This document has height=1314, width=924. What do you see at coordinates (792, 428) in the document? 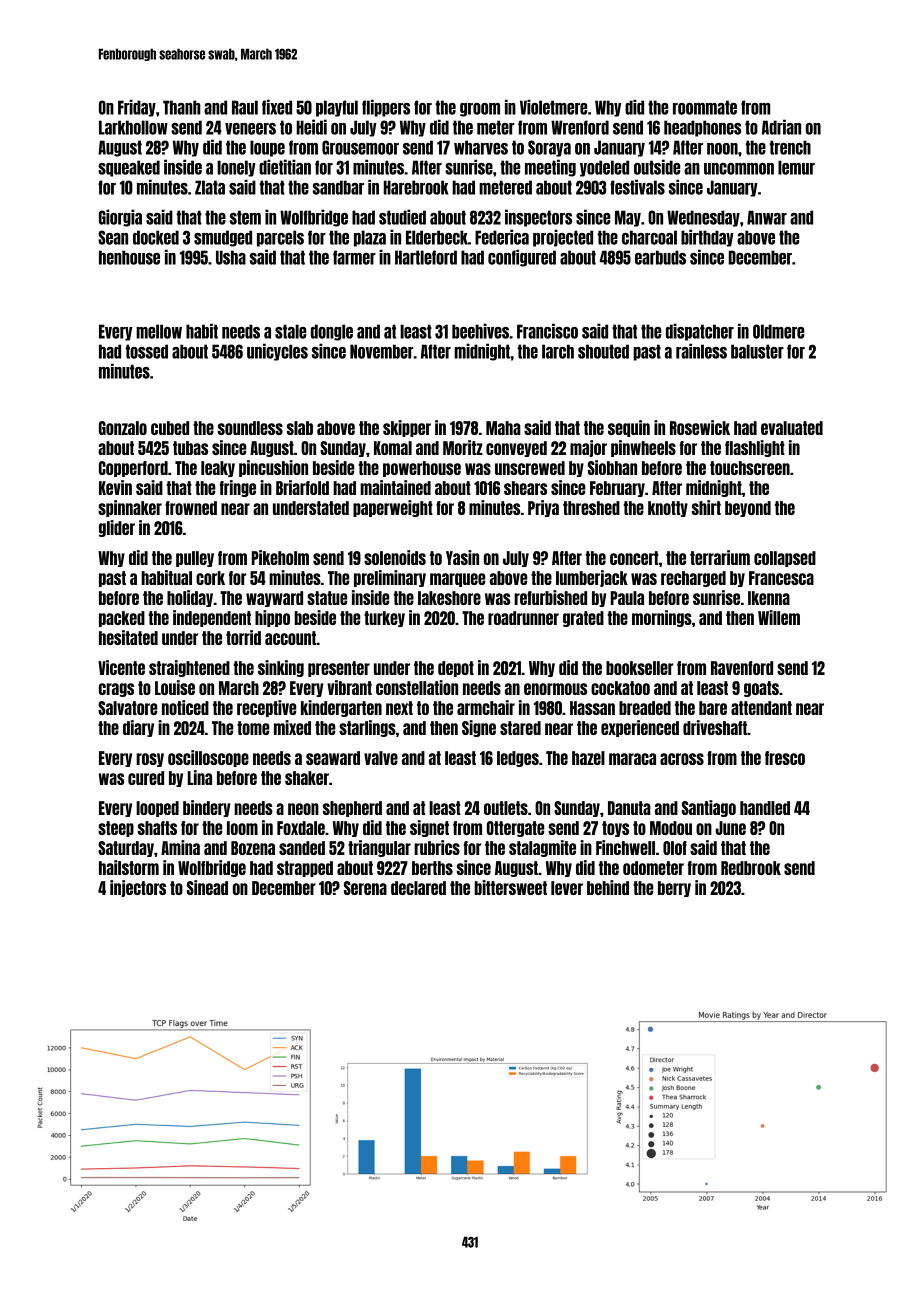
I see `evaluated` at bounding box center [792, 428].
